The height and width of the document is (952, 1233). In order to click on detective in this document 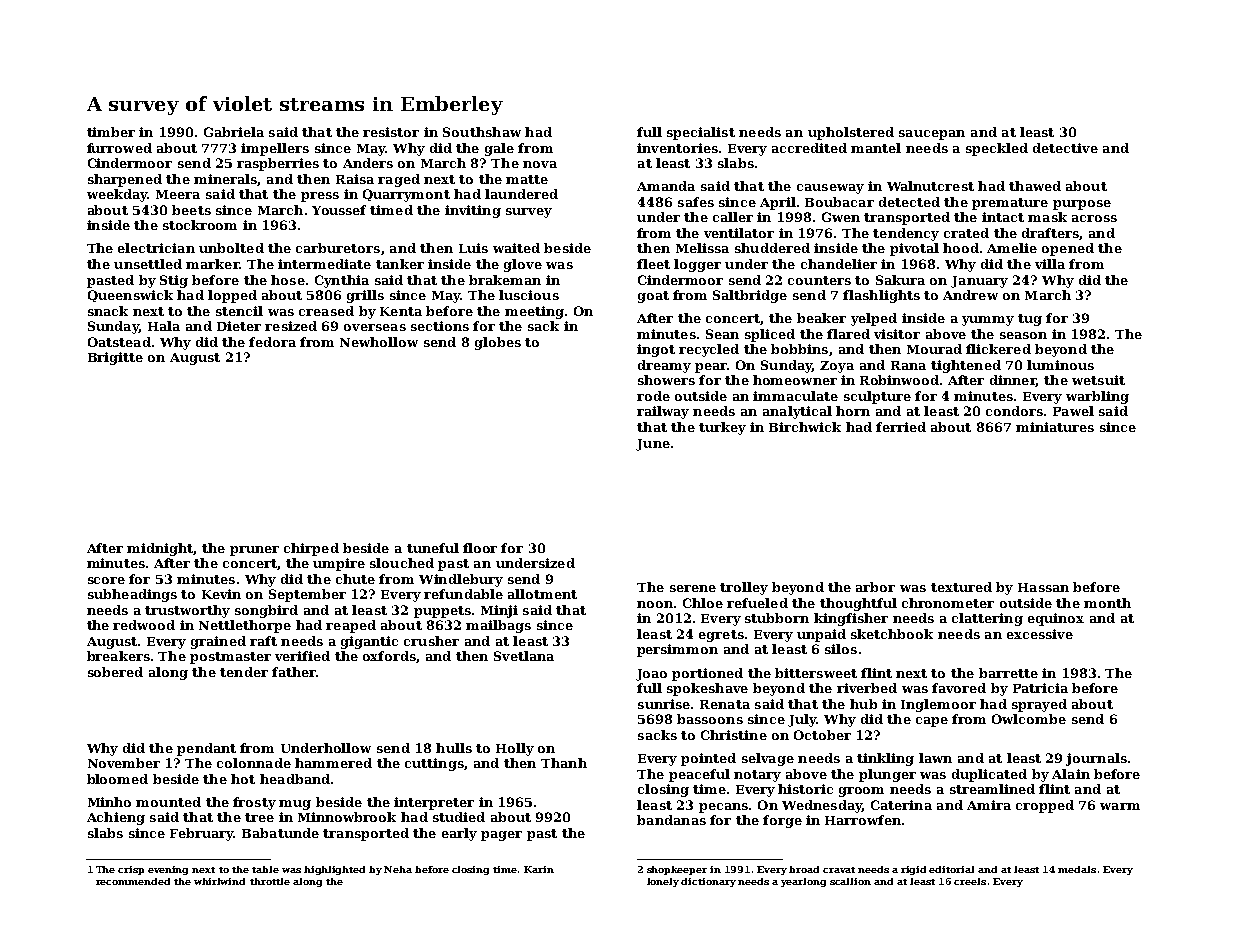, I will do `click(1065, 148)`.
